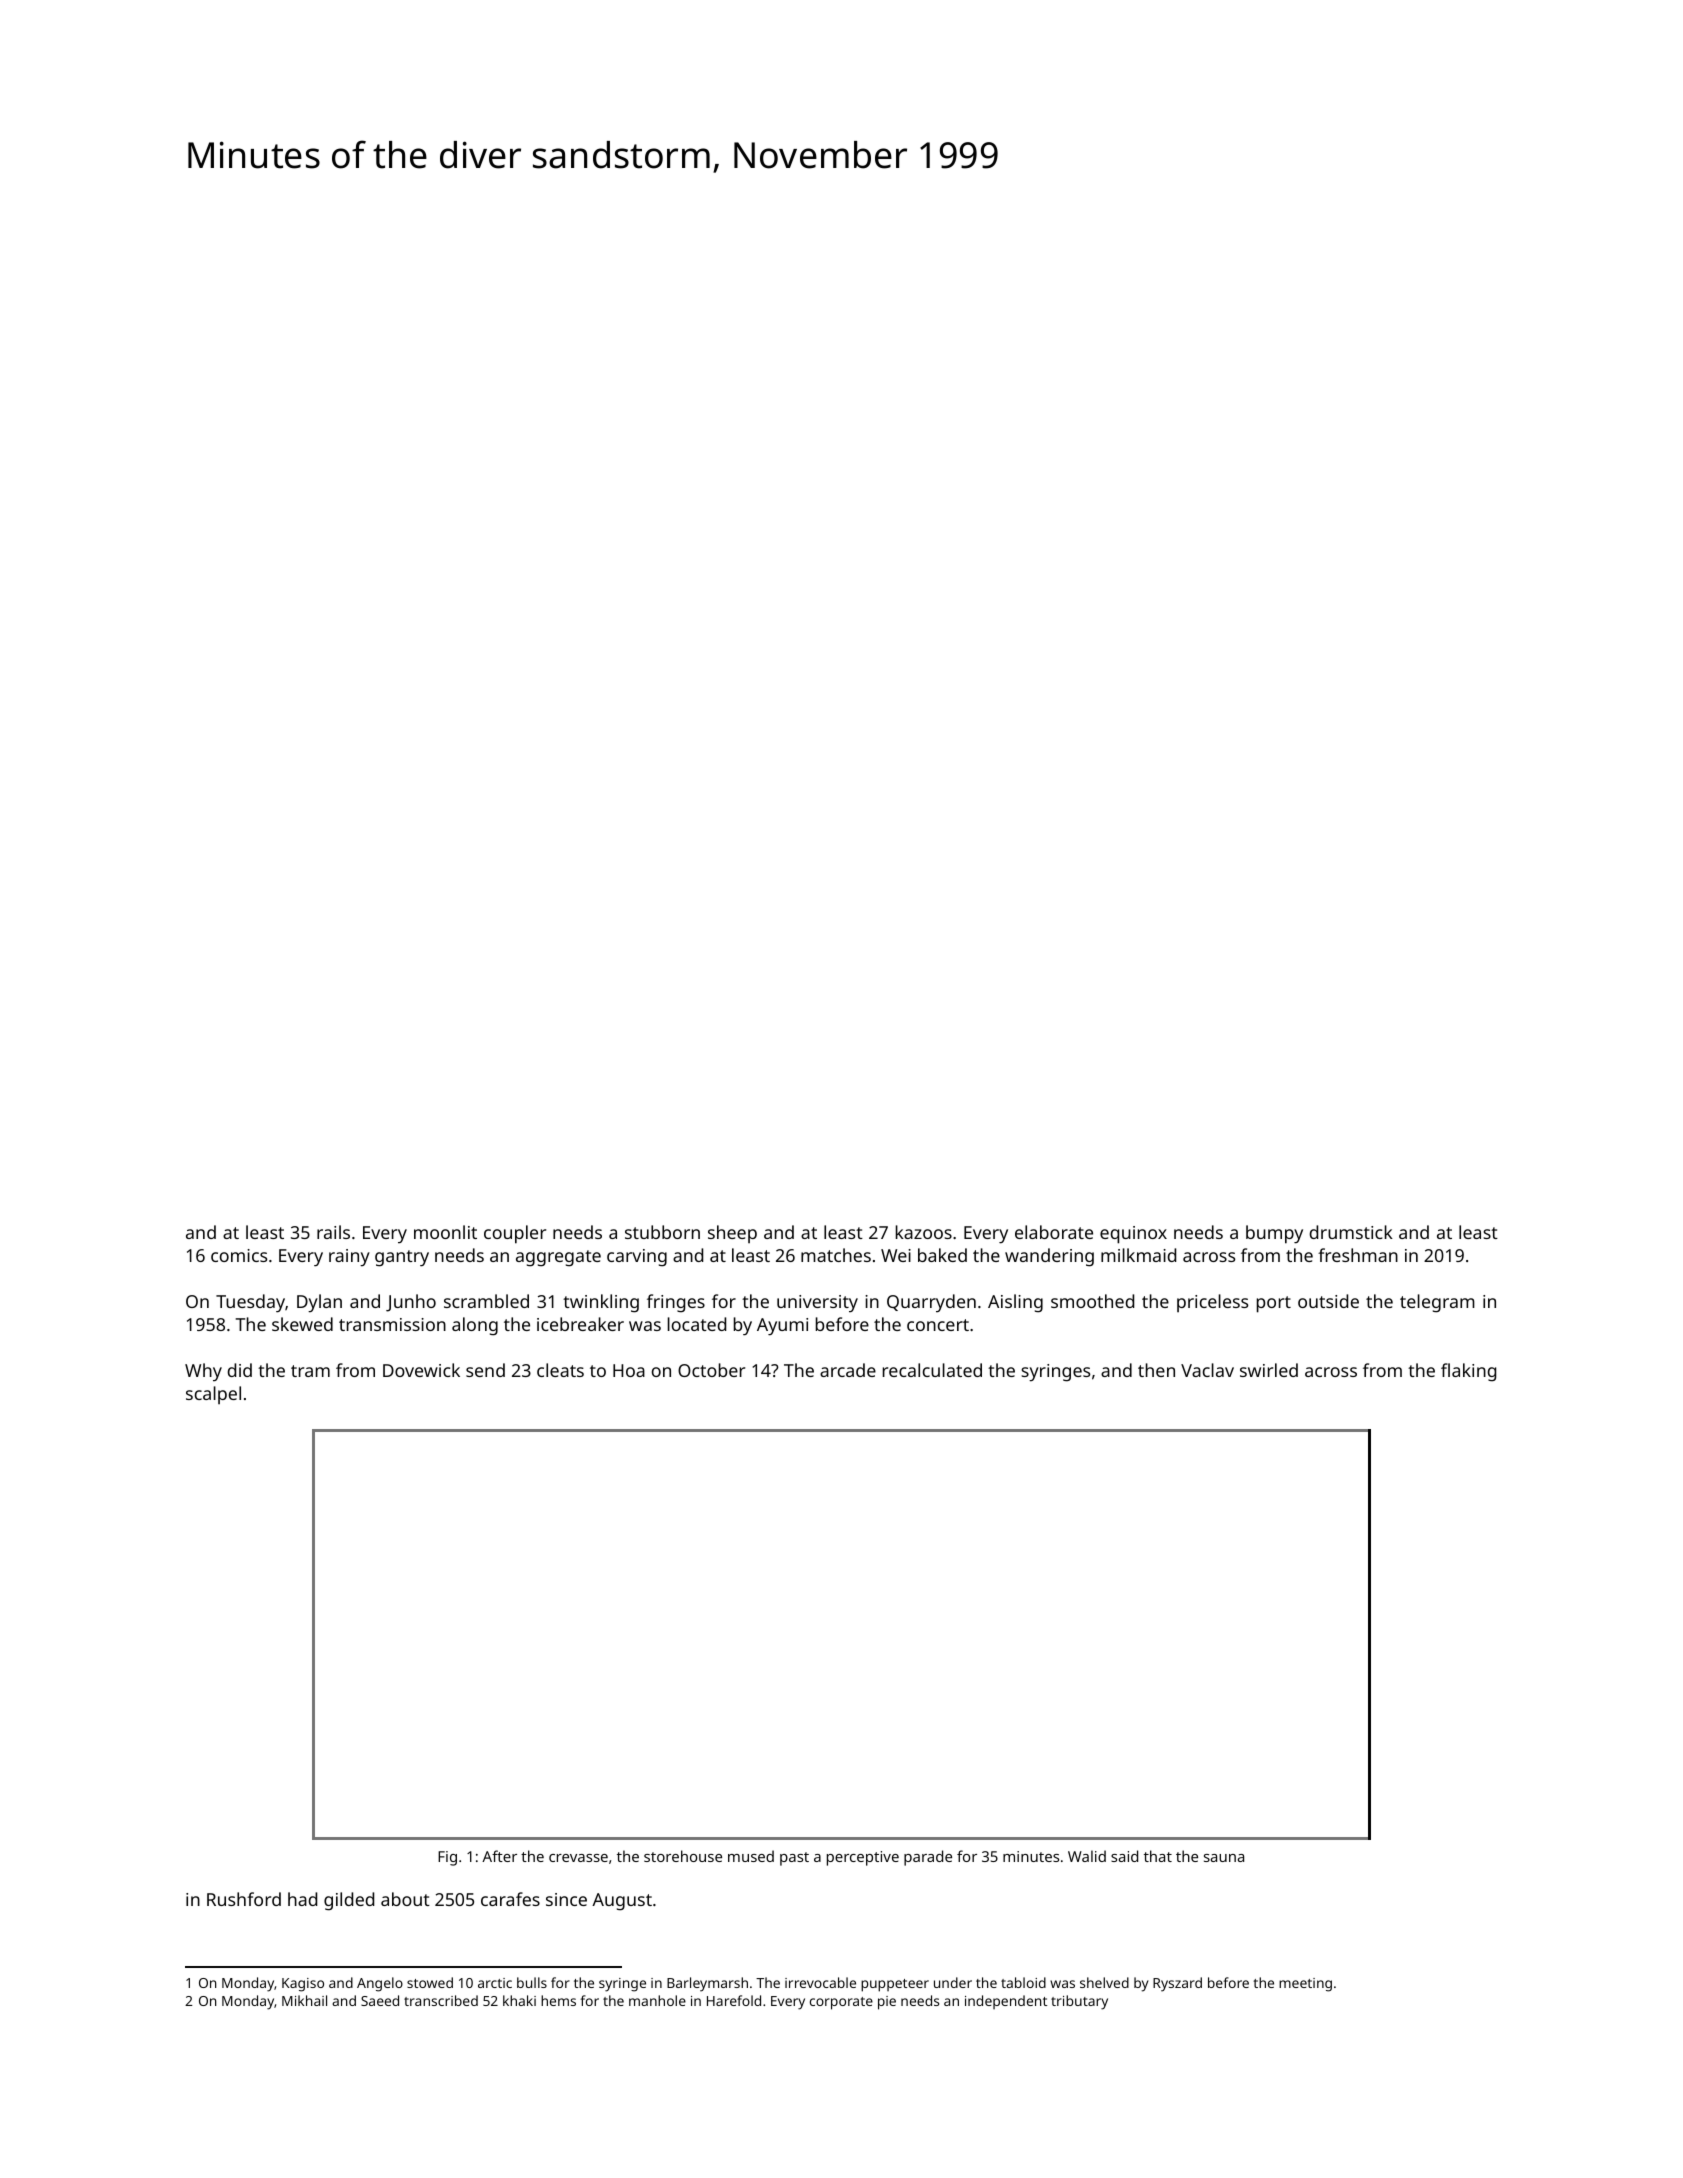 This page has height=2178, width=1683. I want to click on coupler, so click(515, 1234).
